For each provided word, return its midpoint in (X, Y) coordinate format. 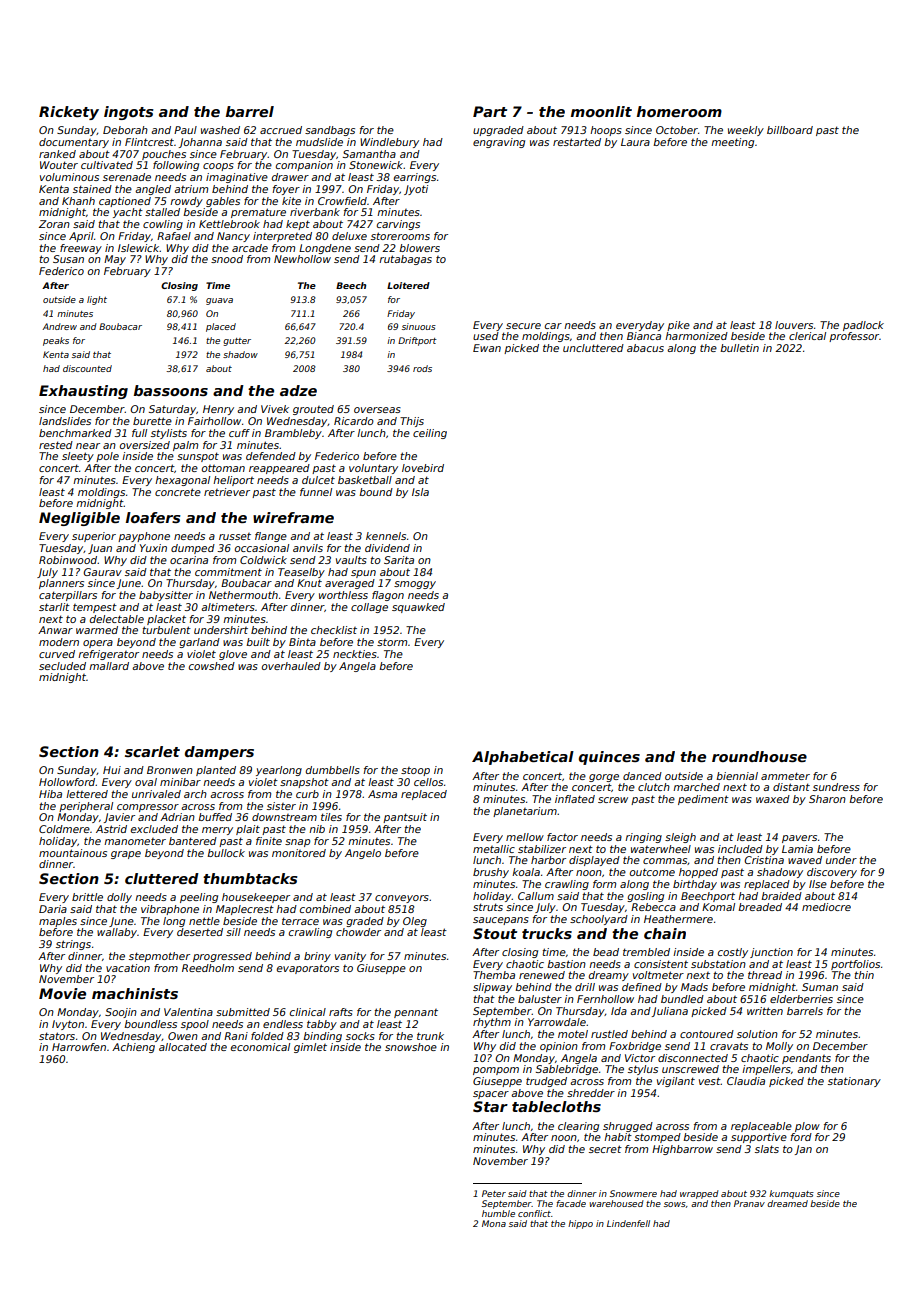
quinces (609, 758)
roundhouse (759, 756)
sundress (836, 787)
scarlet (152, 751)
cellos (428, 782)
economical (260, 1047)
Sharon (827, 799)
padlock (863, 326)
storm (392, 642)
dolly (119, 898)
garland (199, 643)
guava (219, 301)
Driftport (417, 341)
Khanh (78, 201)
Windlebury (389, 143)
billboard (790, 130)
